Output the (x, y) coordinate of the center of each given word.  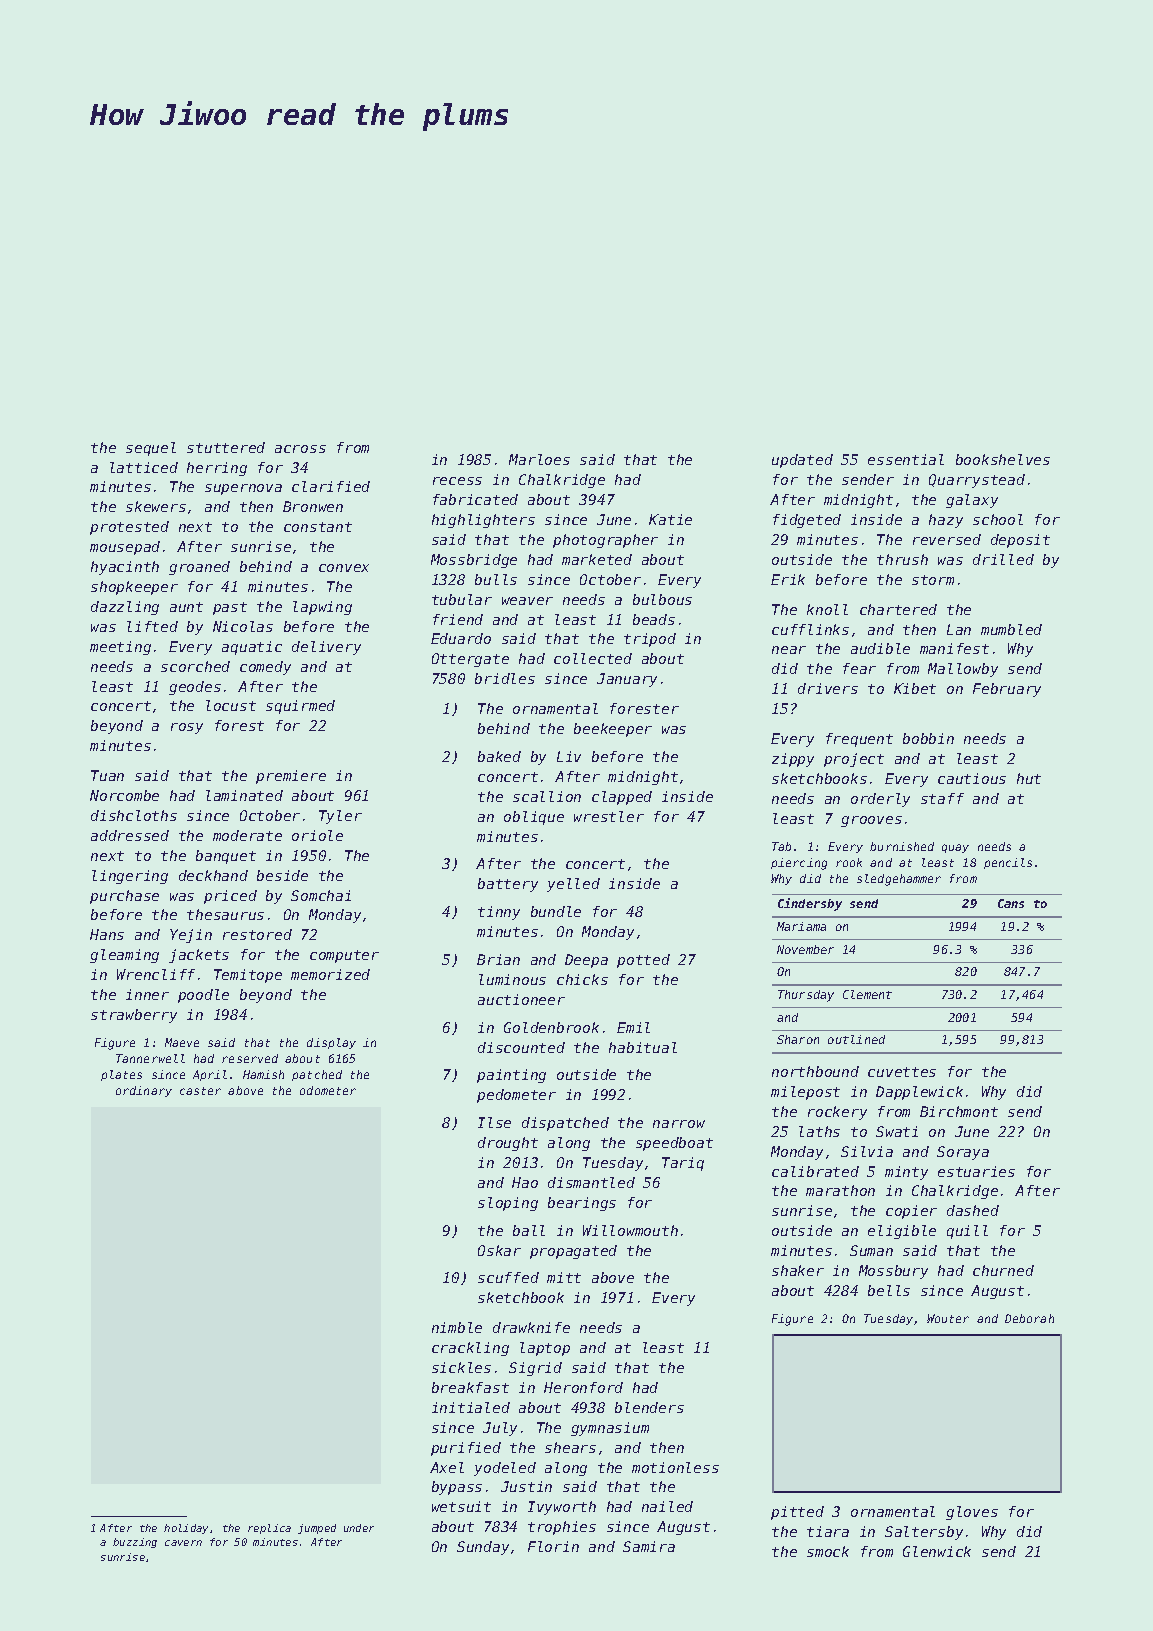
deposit (1020, 541)
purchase (124, 897)
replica (269, 1529)
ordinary (144, 1091)
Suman (871, 1250)
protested (129, 528)
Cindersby (810, 904)
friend (458, 619)
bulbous (662, 599)
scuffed (508, 1277)
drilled (1003, 559)
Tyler (340, 817)
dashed (973, 1210)
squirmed (300, 707)
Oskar (499, 1250)
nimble (457, 1327)
